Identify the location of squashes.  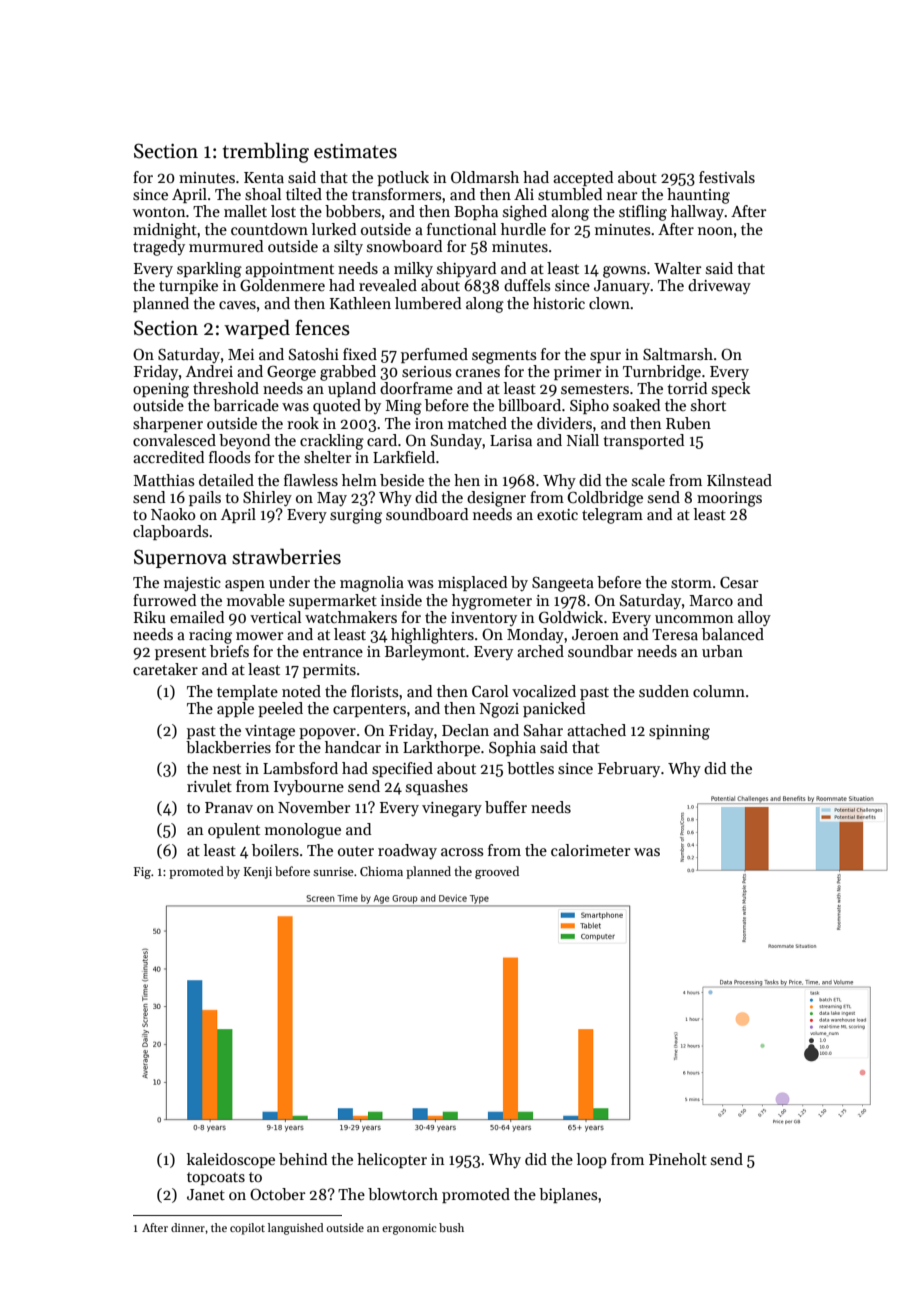
(437, 787).
